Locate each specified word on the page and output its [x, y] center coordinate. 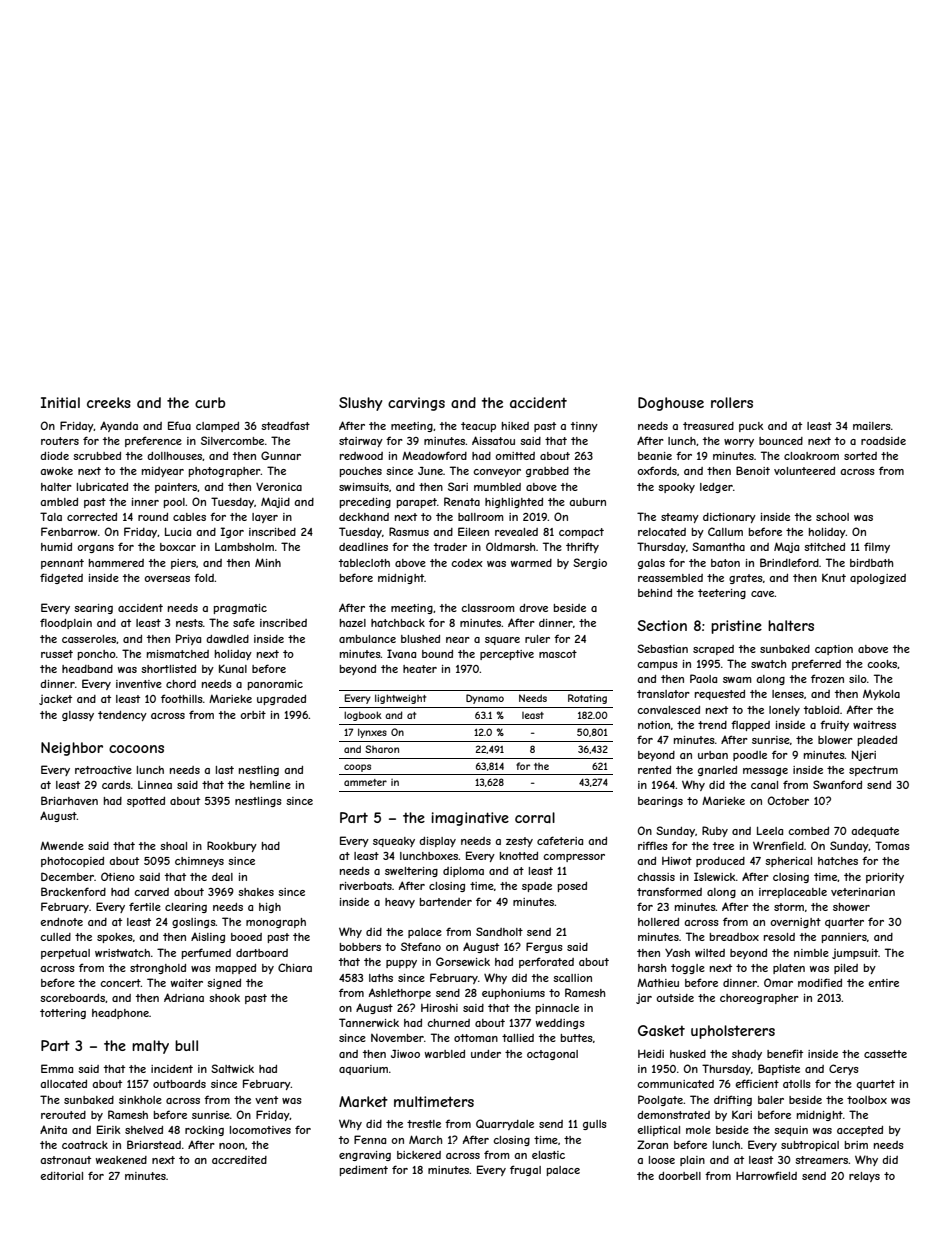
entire [884, 983]
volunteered [804, 471]
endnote [62, 922]
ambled [59, 502]
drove [533, 608]
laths [381, 978]
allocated [63, 1084]
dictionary [729, 518]
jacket [55, 700]
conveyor [497, 473]
